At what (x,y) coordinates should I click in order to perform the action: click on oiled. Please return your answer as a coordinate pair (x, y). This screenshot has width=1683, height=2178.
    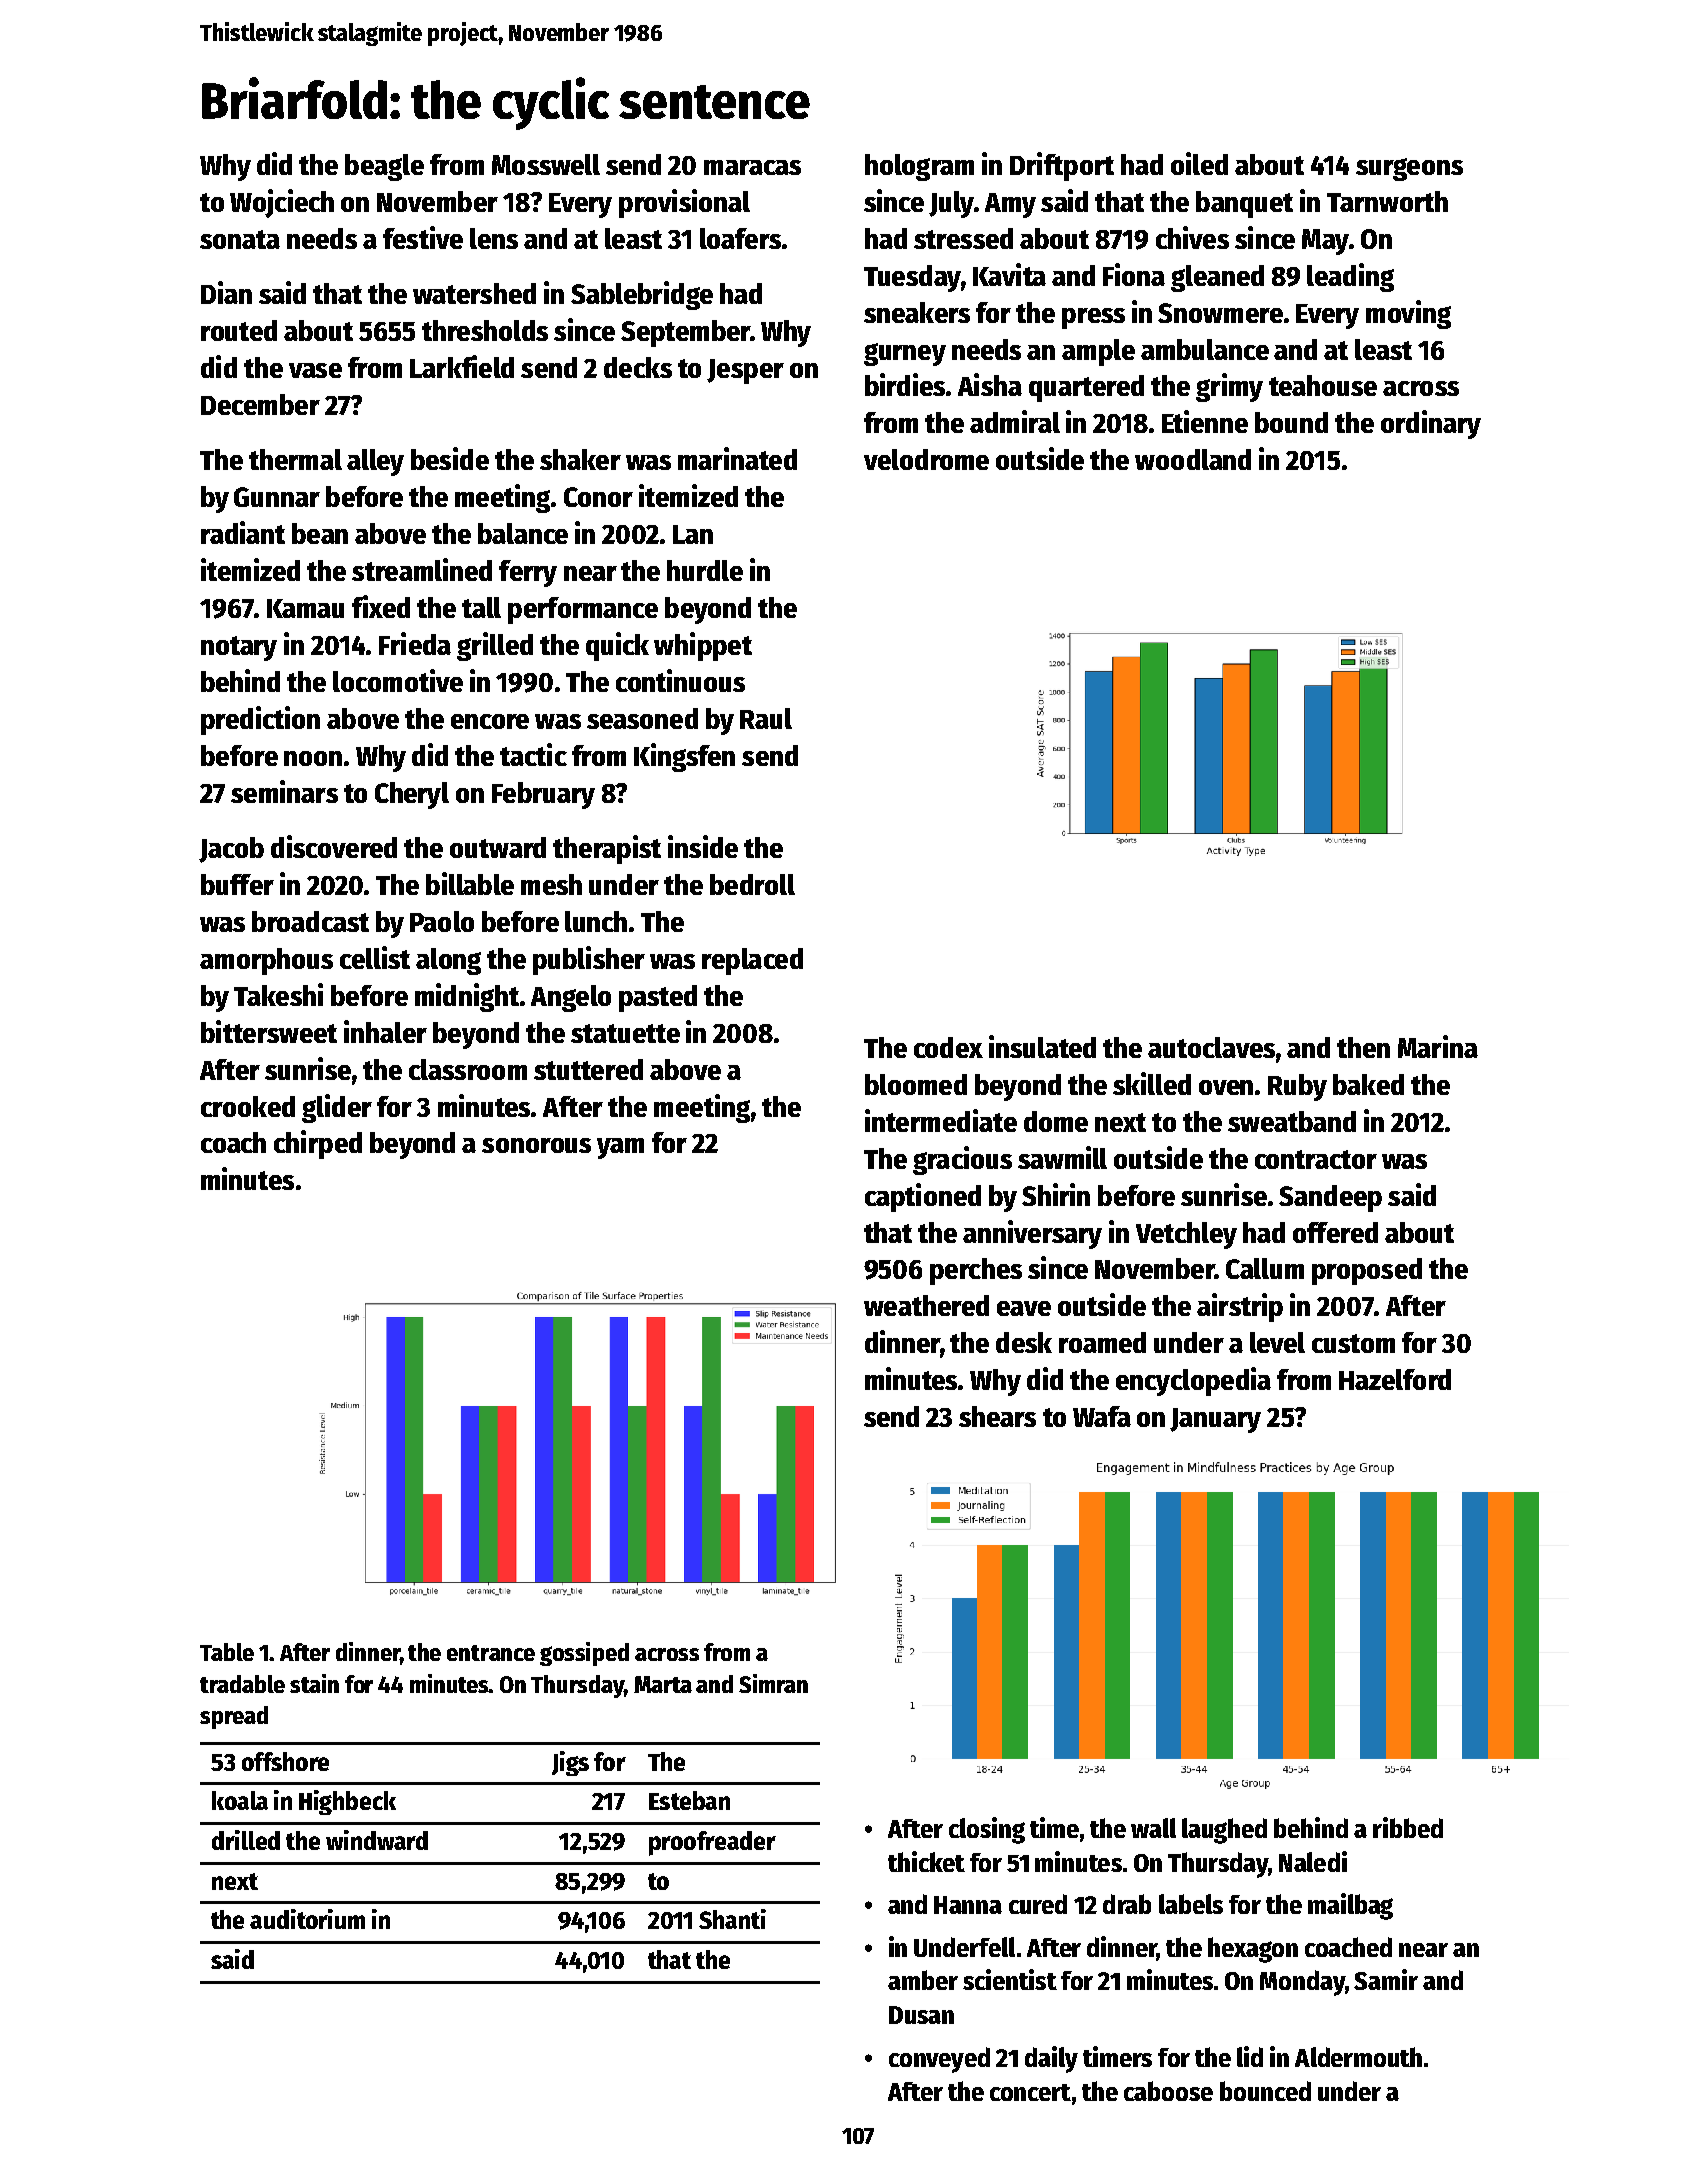
    Looking at the image, I should click on (1199, 163).
